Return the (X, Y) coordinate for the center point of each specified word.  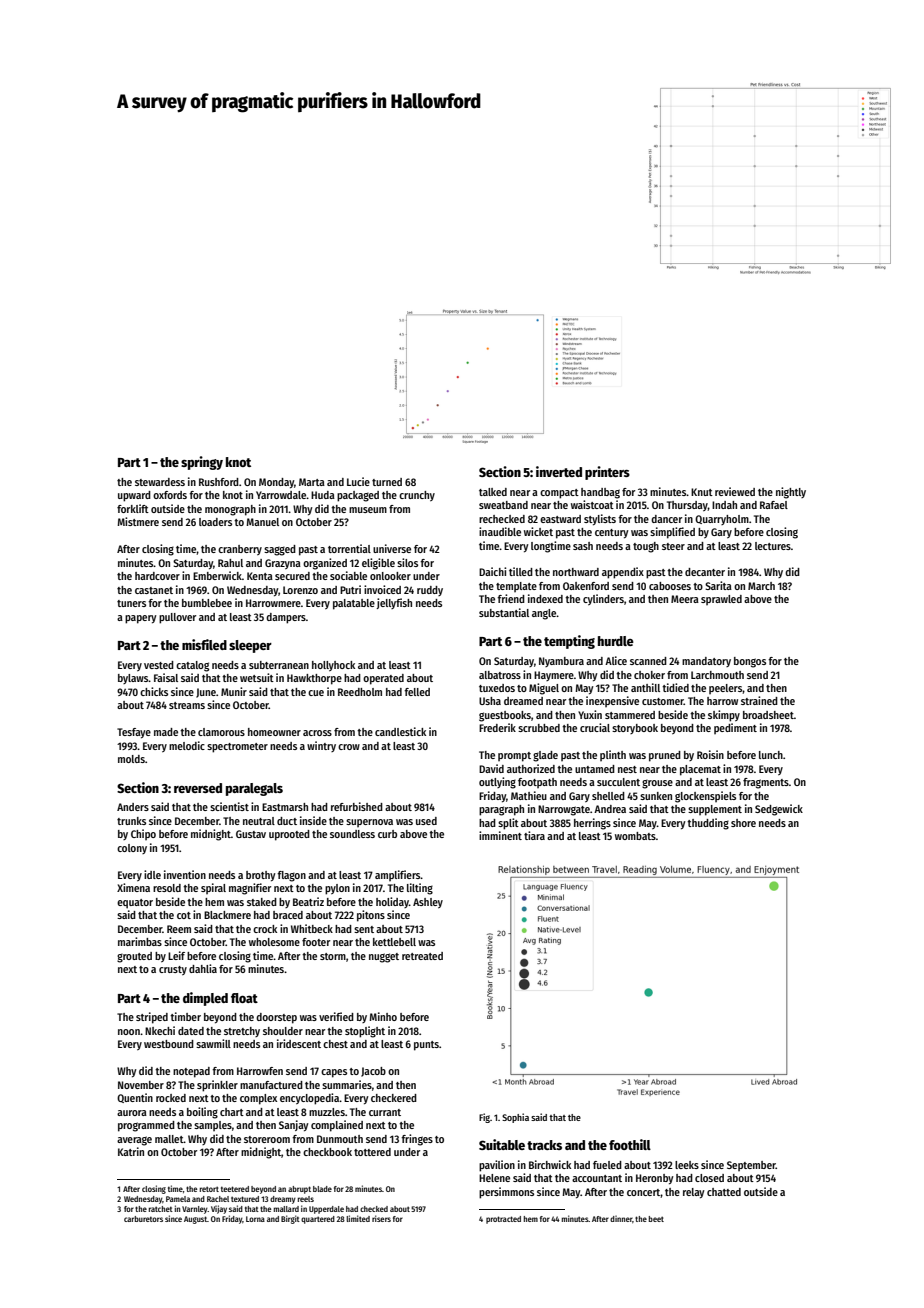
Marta (312, 482)
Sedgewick (779, 810)
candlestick (400, 731)
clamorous (221, 732)
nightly (791, 493)
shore (743, 823)
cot (184, 915)
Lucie (358, 481)
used (426, 821)
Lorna (255, 1219)
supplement (715, 810)
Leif (176, 955)
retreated (422, 956)
